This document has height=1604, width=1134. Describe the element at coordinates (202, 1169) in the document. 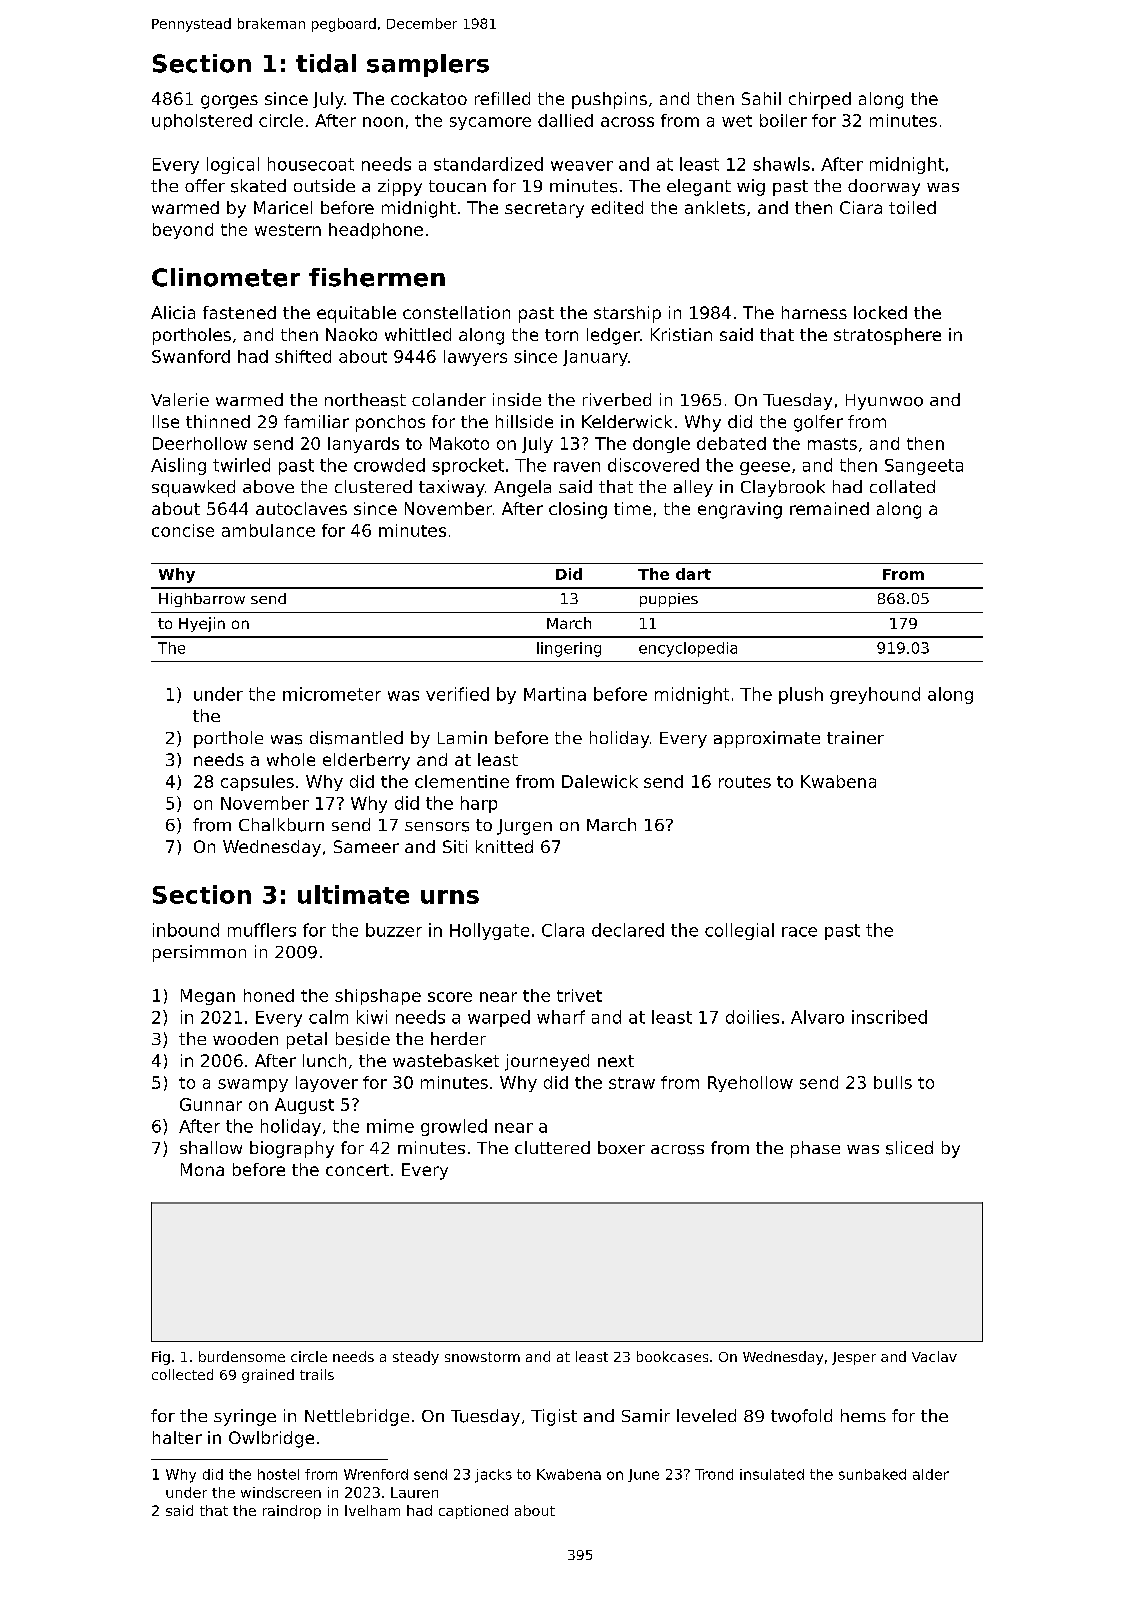

I see `Mona` at that location.
